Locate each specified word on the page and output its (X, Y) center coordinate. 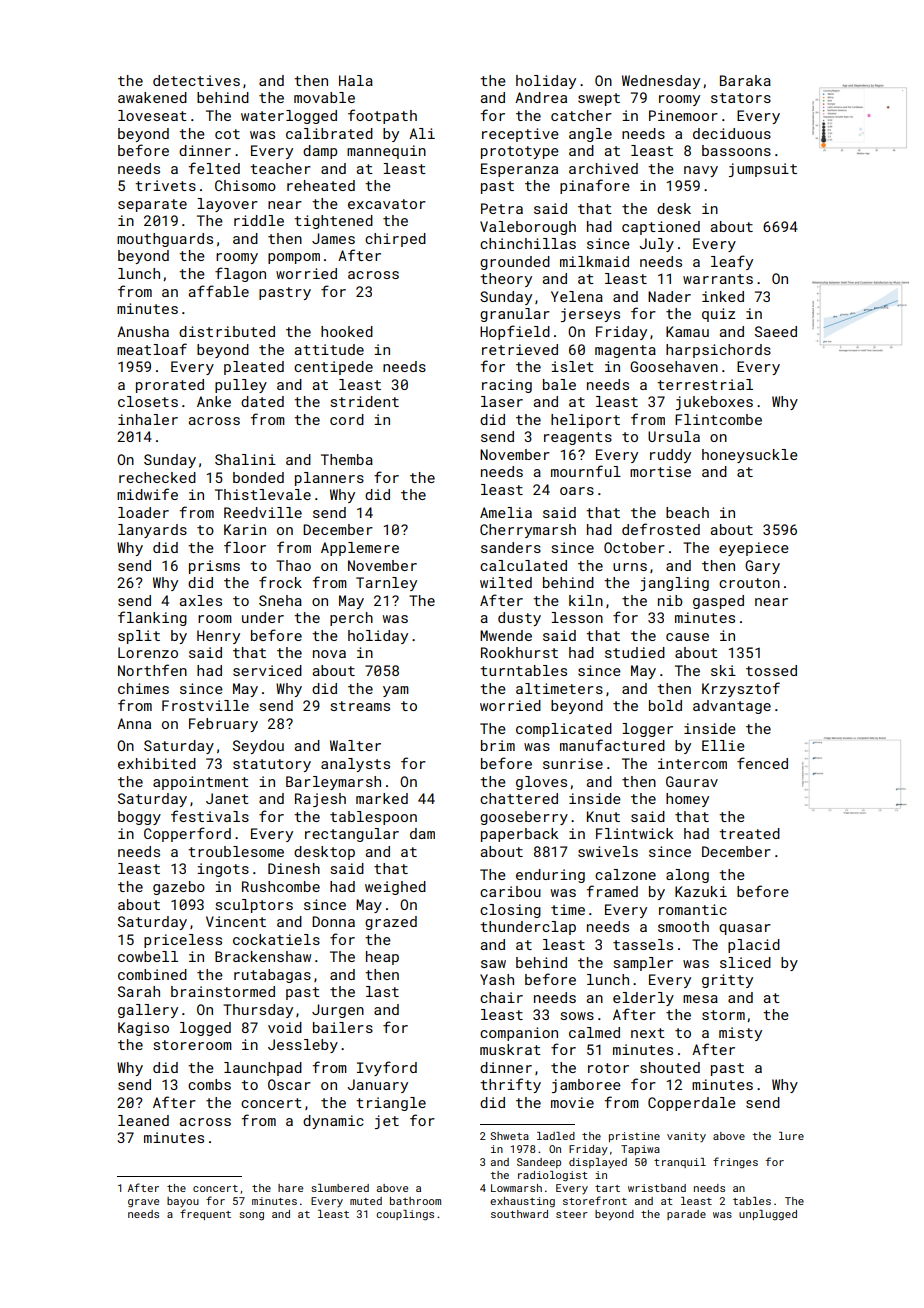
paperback (519, 835)
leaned (143, 1120)
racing (507, 386)
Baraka (745, 80)
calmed (594, 1032)
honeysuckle (750, 456)
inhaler (148, 419)
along (687, 876)
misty (740, 1034)
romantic (693, 909)
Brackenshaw (263, 956)
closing (510, 911)
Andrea (541, 97)
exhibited (157, 763)
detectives (196, 80)
